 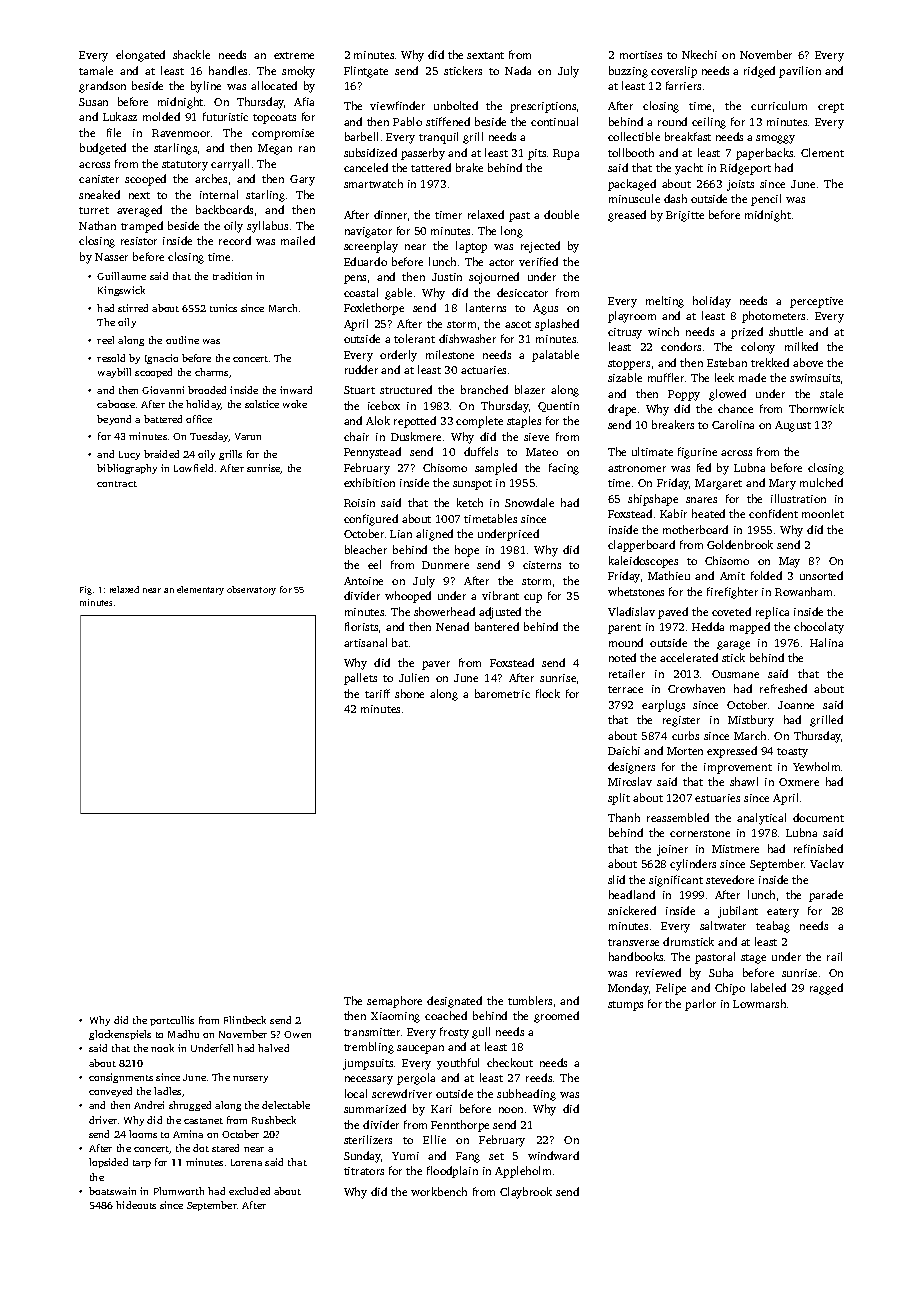 What do you see at coordinates (826, 989) in the screenshot?
I see `ragged` at bounding box center [826, 989].
